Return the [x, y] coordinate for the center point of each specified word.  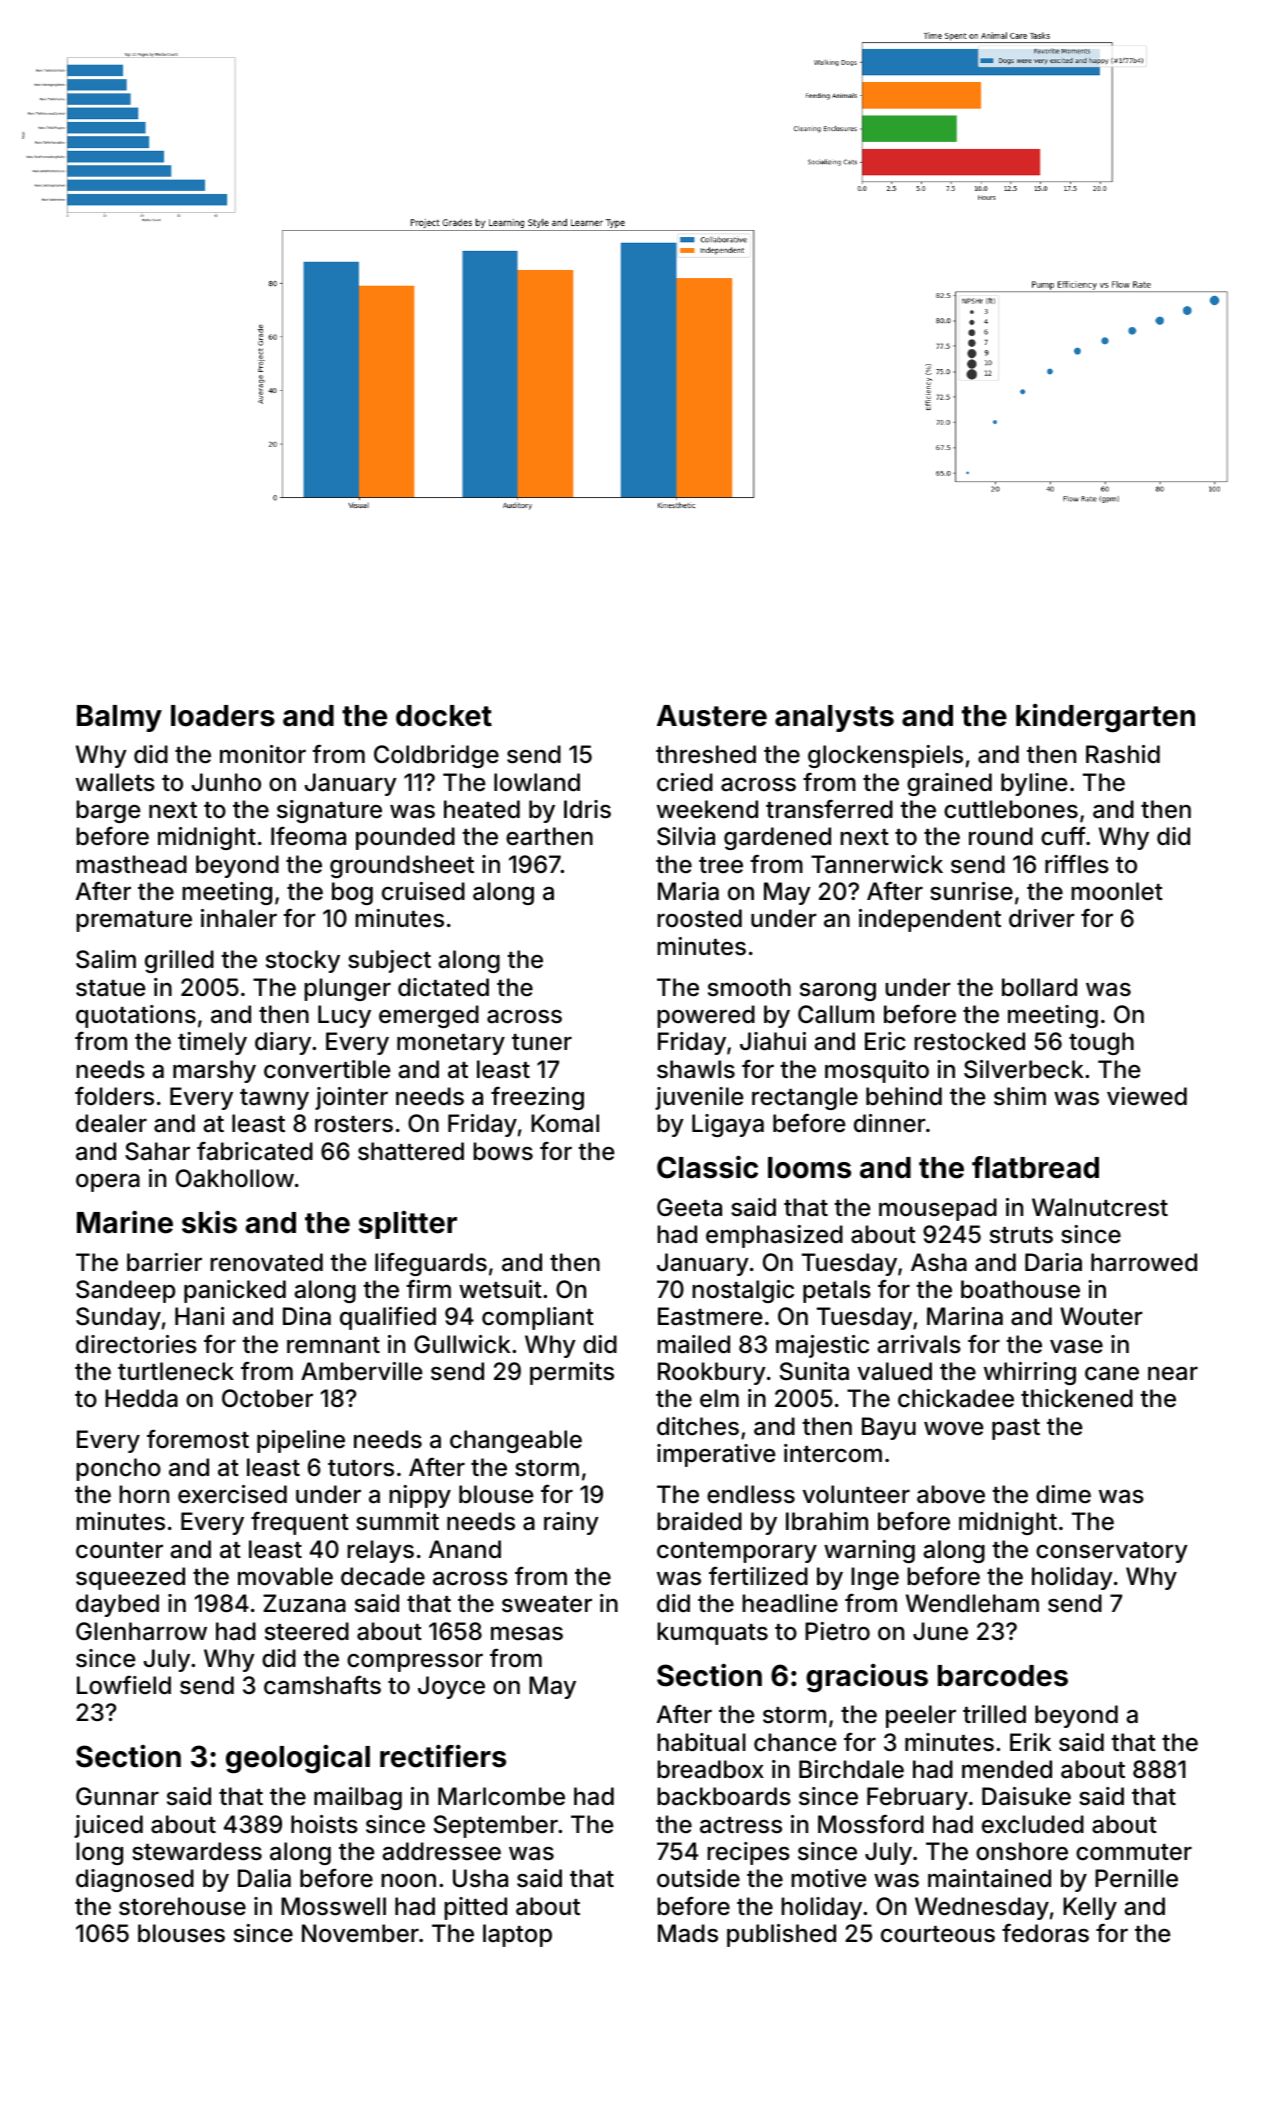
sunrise [971, 891]
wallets [115, 782]
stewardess [197, 1851]
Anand [465, 1549]
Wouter [1101, 1316]
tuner [542, 1042]
